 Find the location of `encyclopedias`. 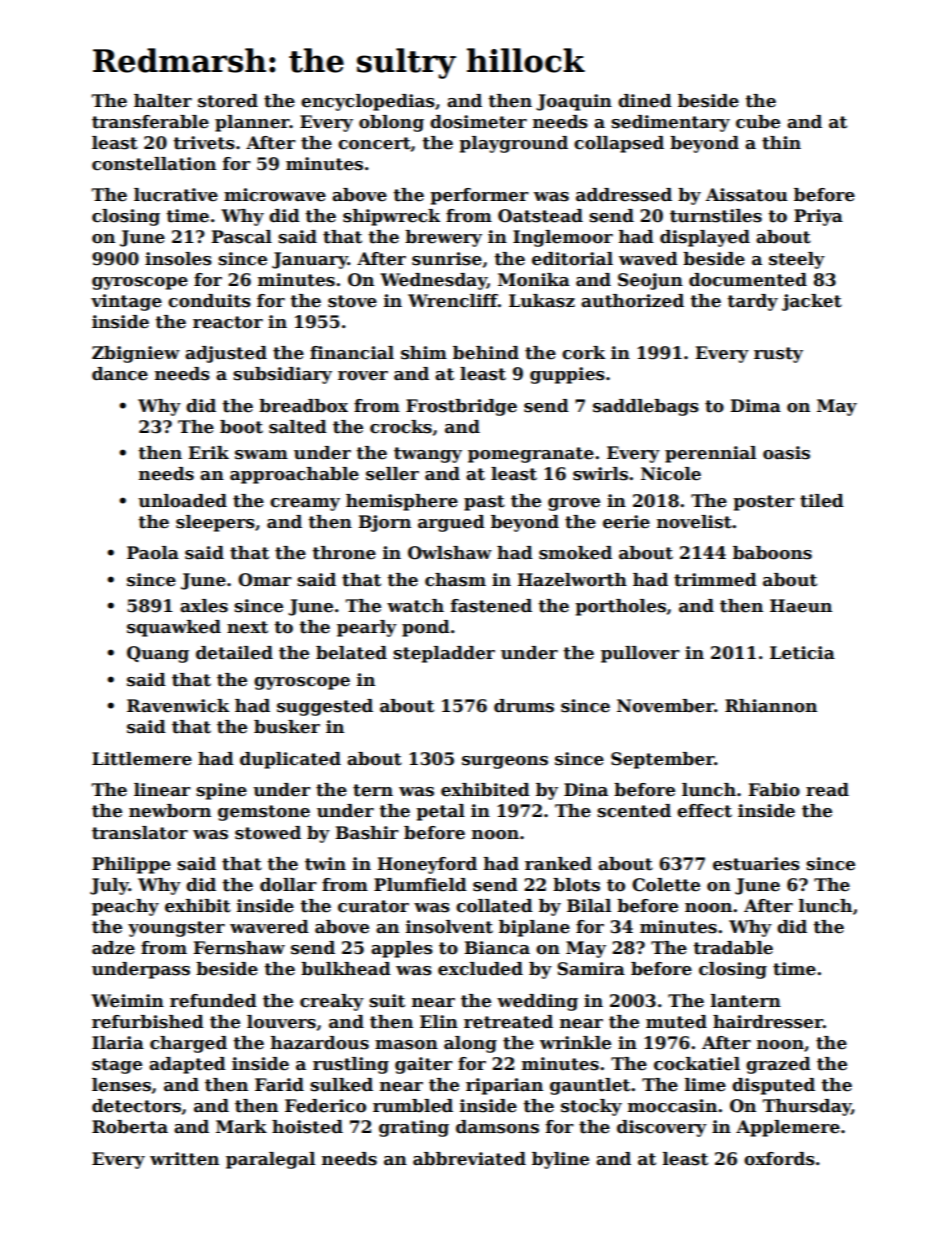

encyclopedias is located at coordinates (368, 102).
